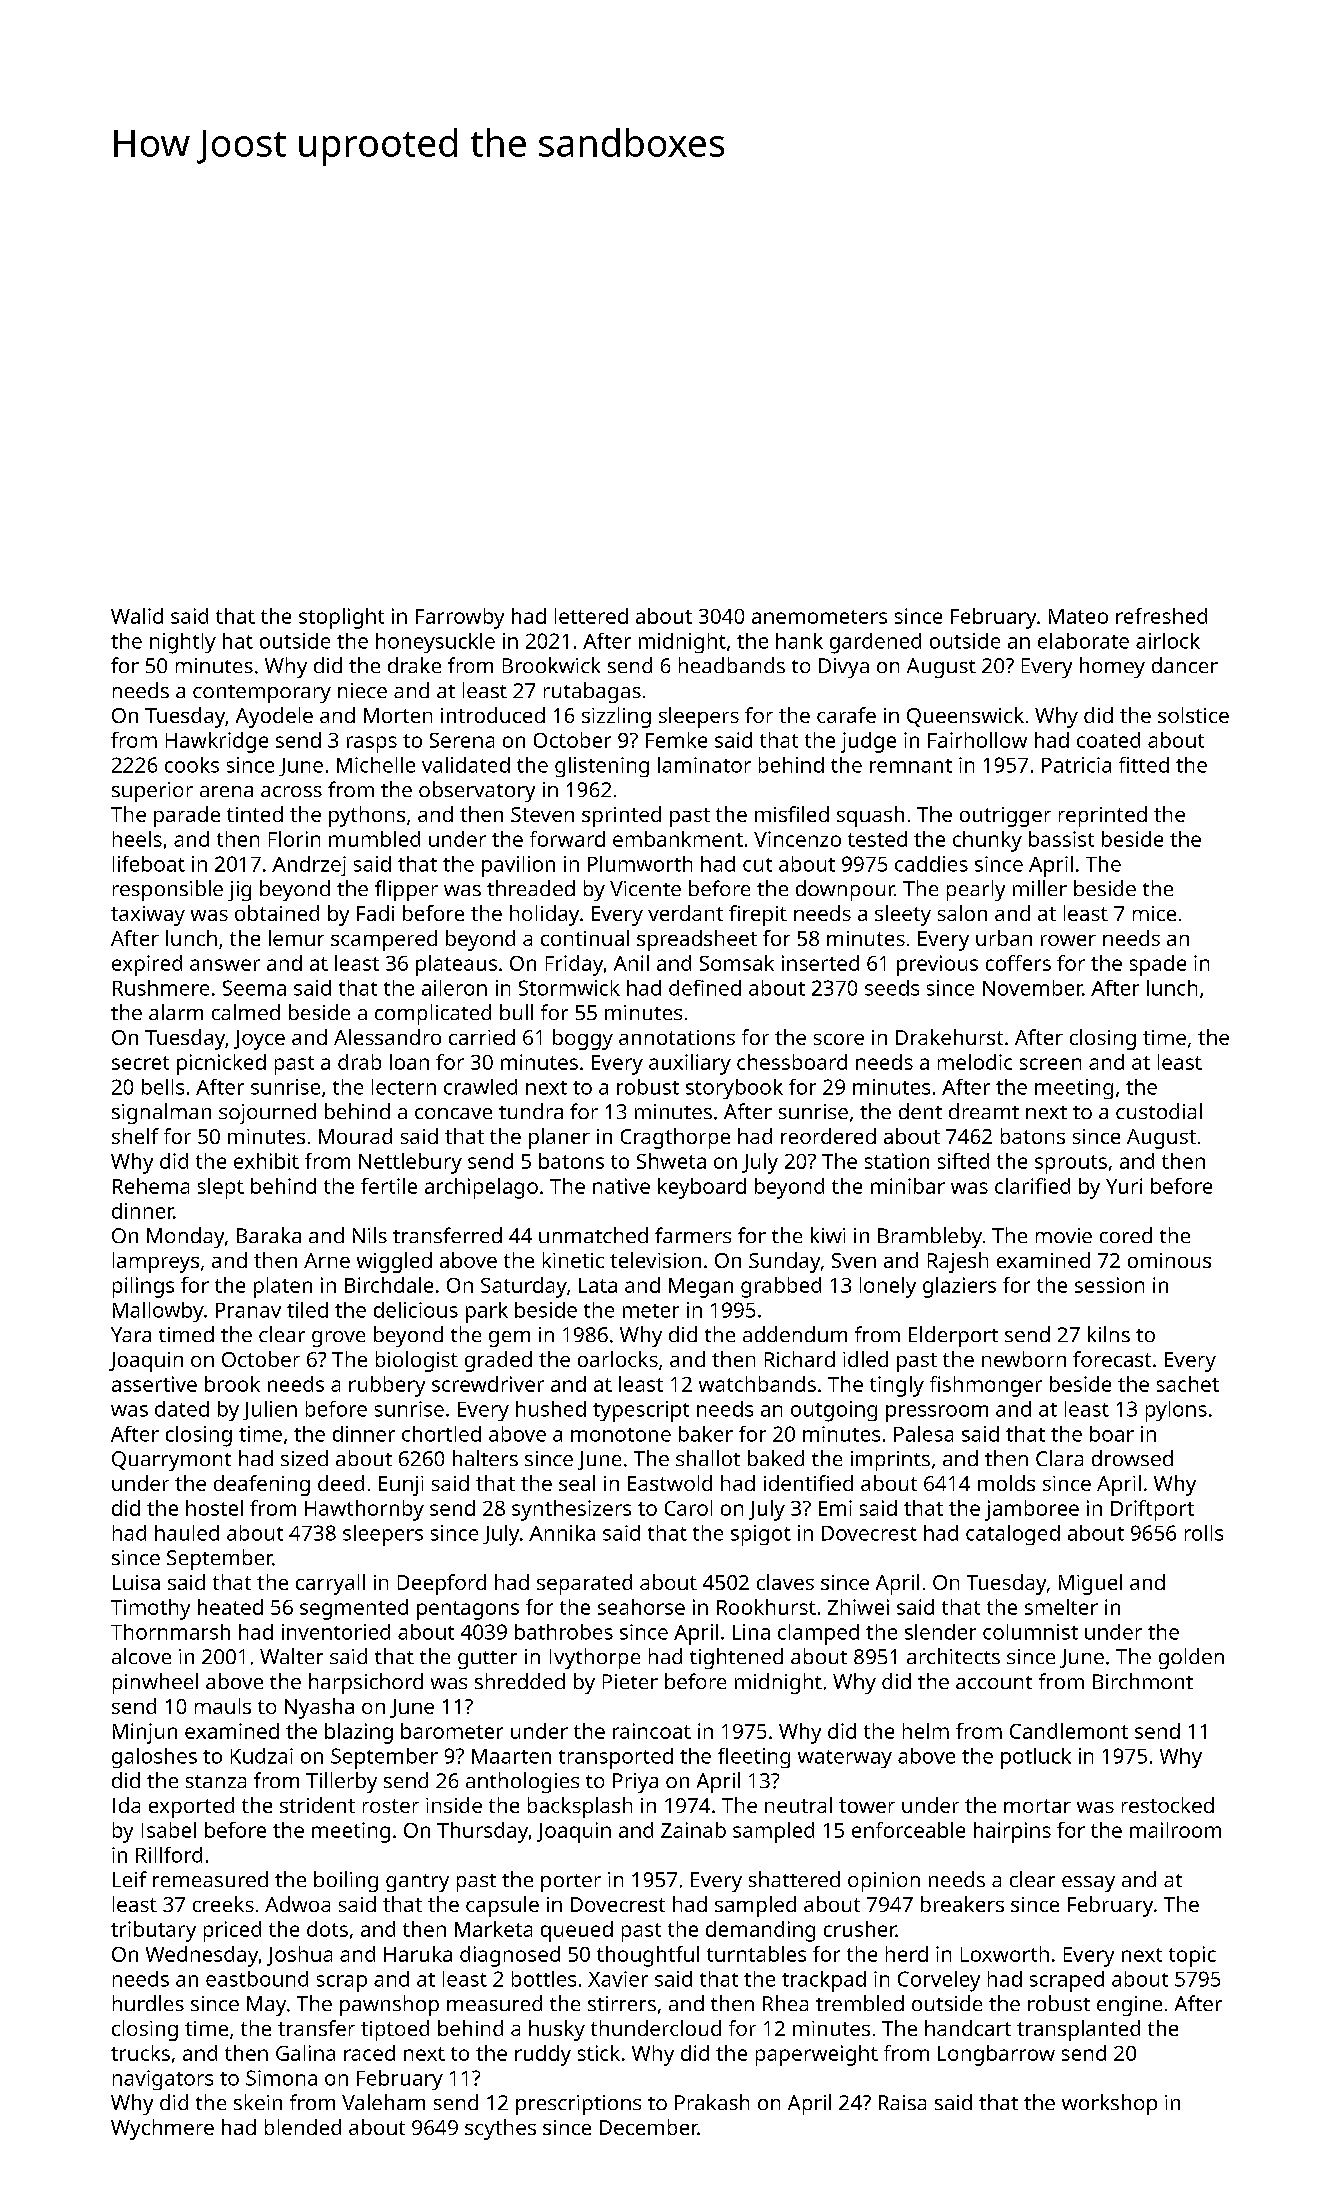 The width and height of the screenshot is (1341, 2209). What do you see at coordinates (977, 740) in the screenshot?
I see `Fairhollow` at bounding box center [977, 740].
